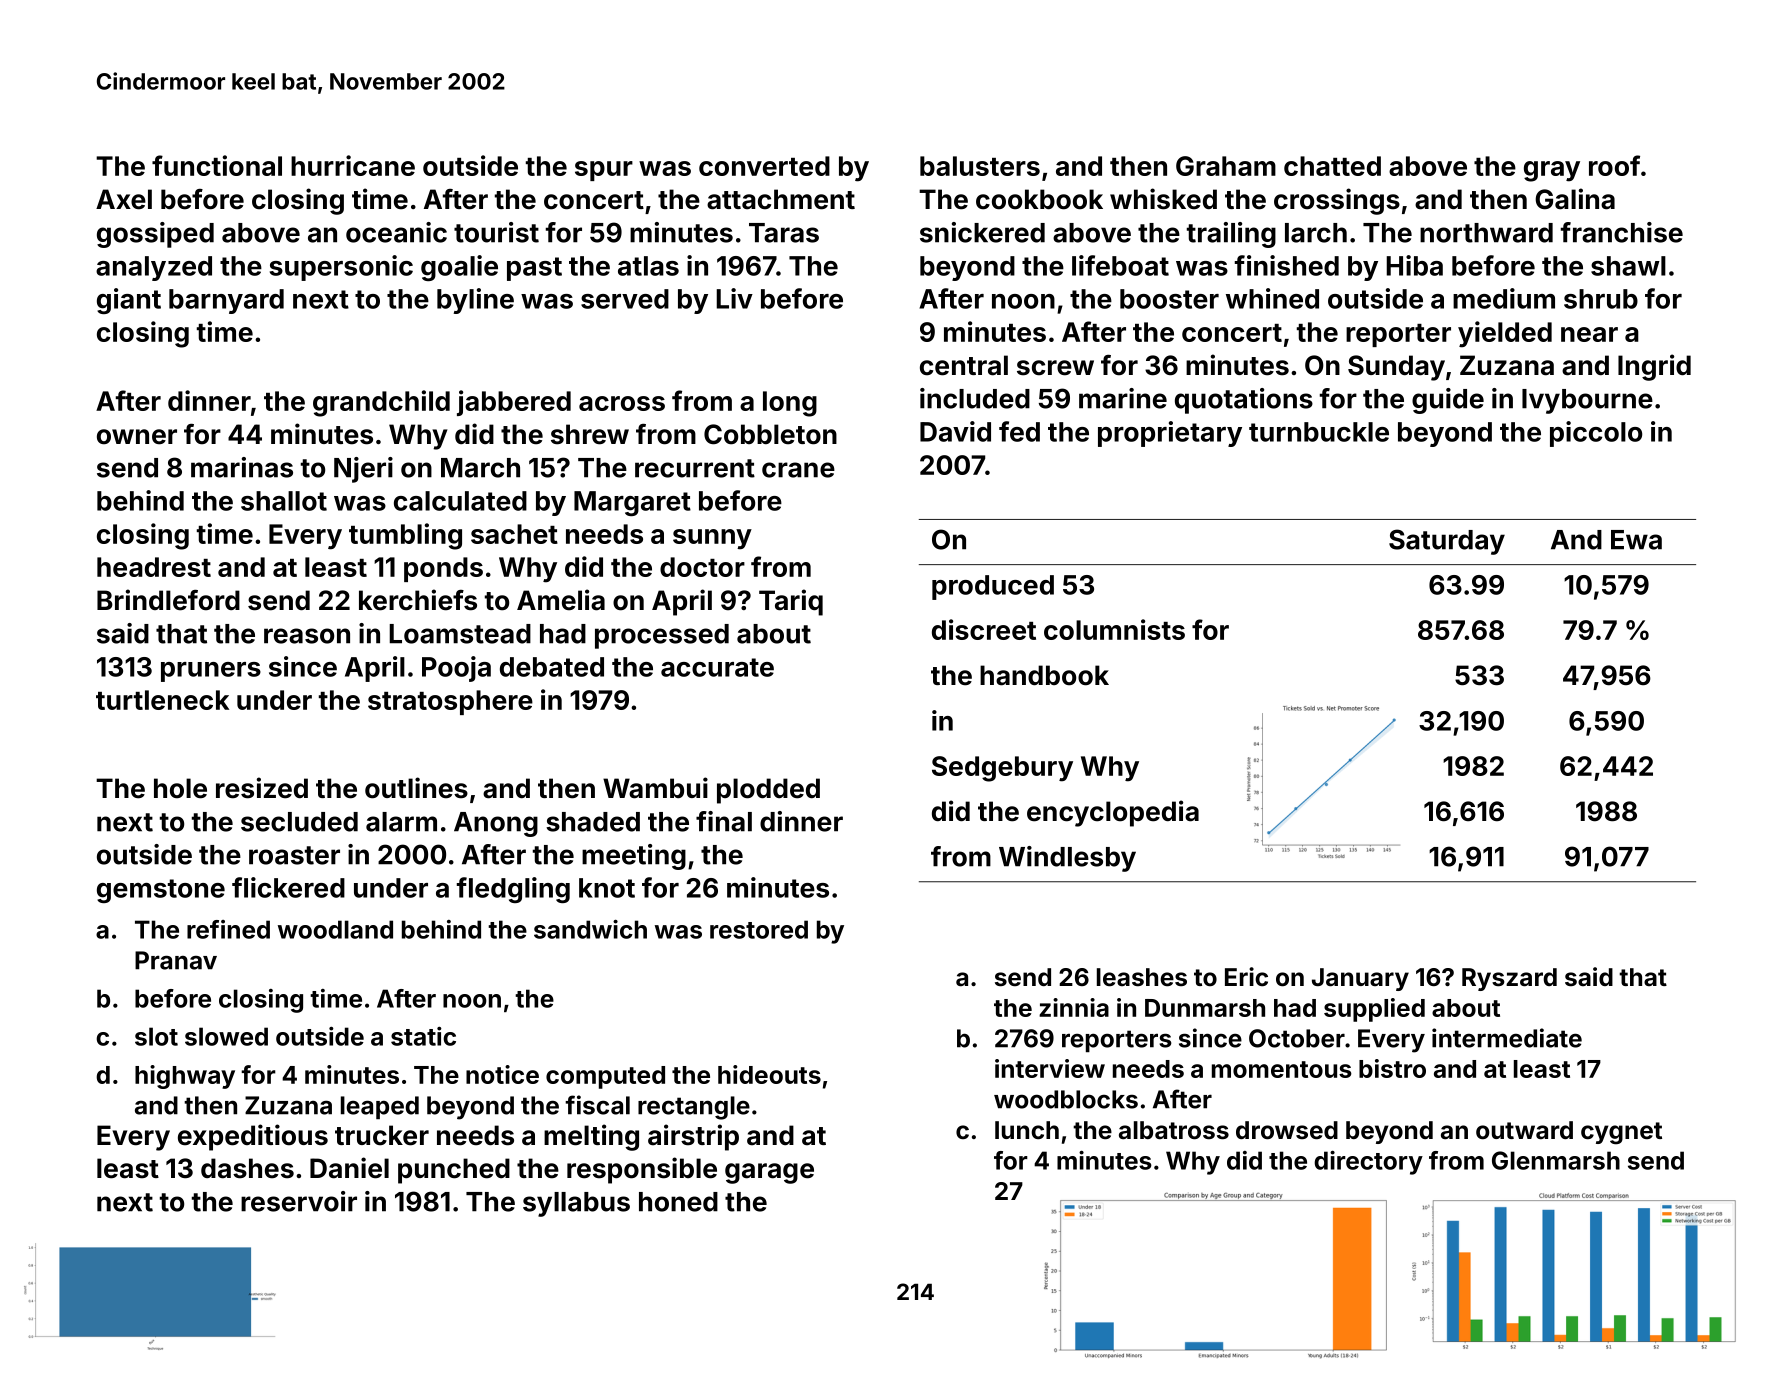 This screenshot has width=1792, height=1384. What do you see at coordinates (299, 1201) in the screenshot?
I see `reservoir` at bounding box center [299, 1201].
